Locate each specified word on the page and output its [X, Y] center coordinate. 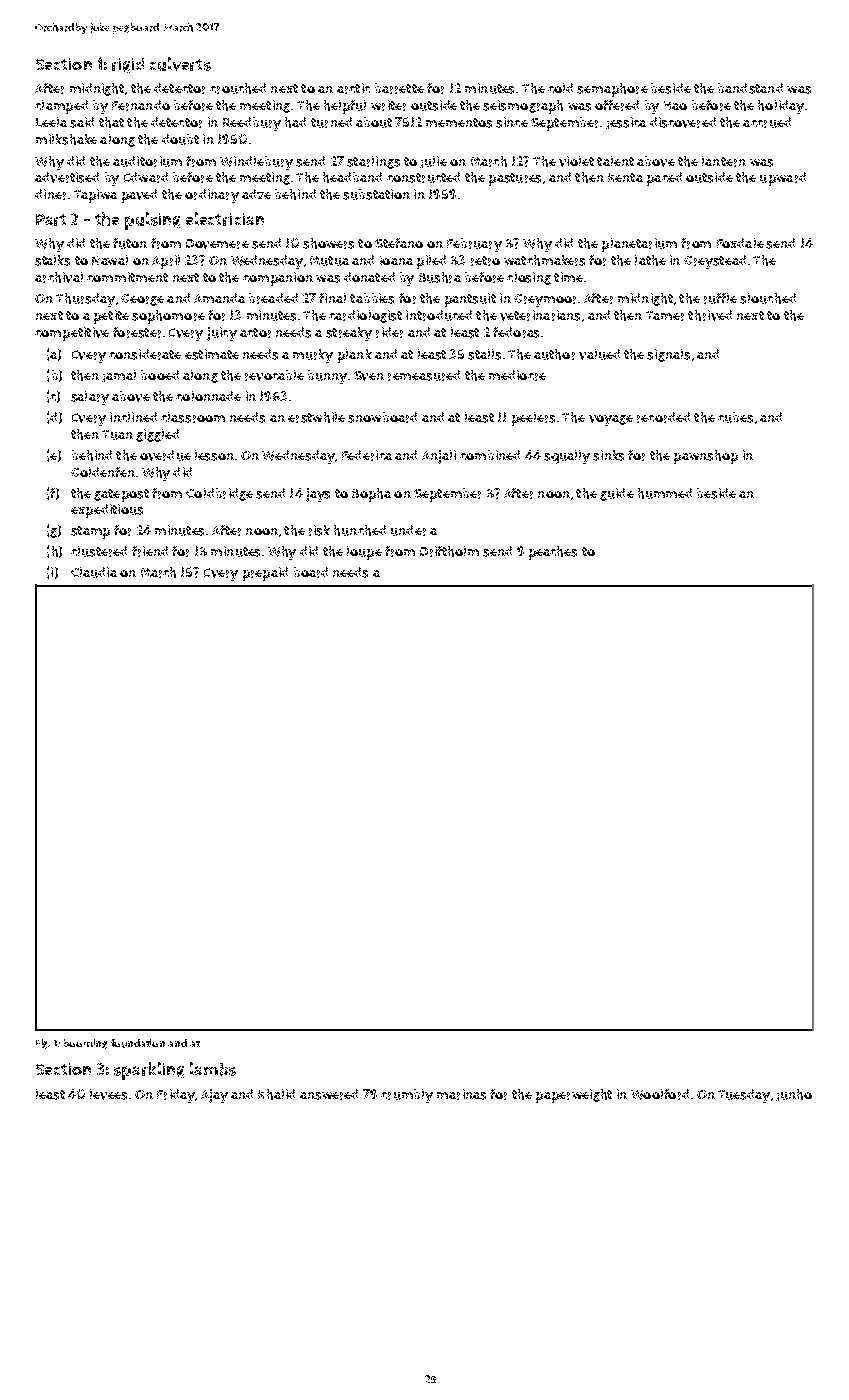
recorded [663, 417]
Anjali [439, 457]
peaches [553, 553]
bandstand [750, 88]
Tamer [665, 316]
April [166, 262]
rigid [128, 65]
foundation [138, 1043]
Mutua [329, 261]
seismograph [523, 107]
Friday [176, 1096]
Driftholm [449, 551]
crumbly [407, 1096]
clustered [99, 551]
